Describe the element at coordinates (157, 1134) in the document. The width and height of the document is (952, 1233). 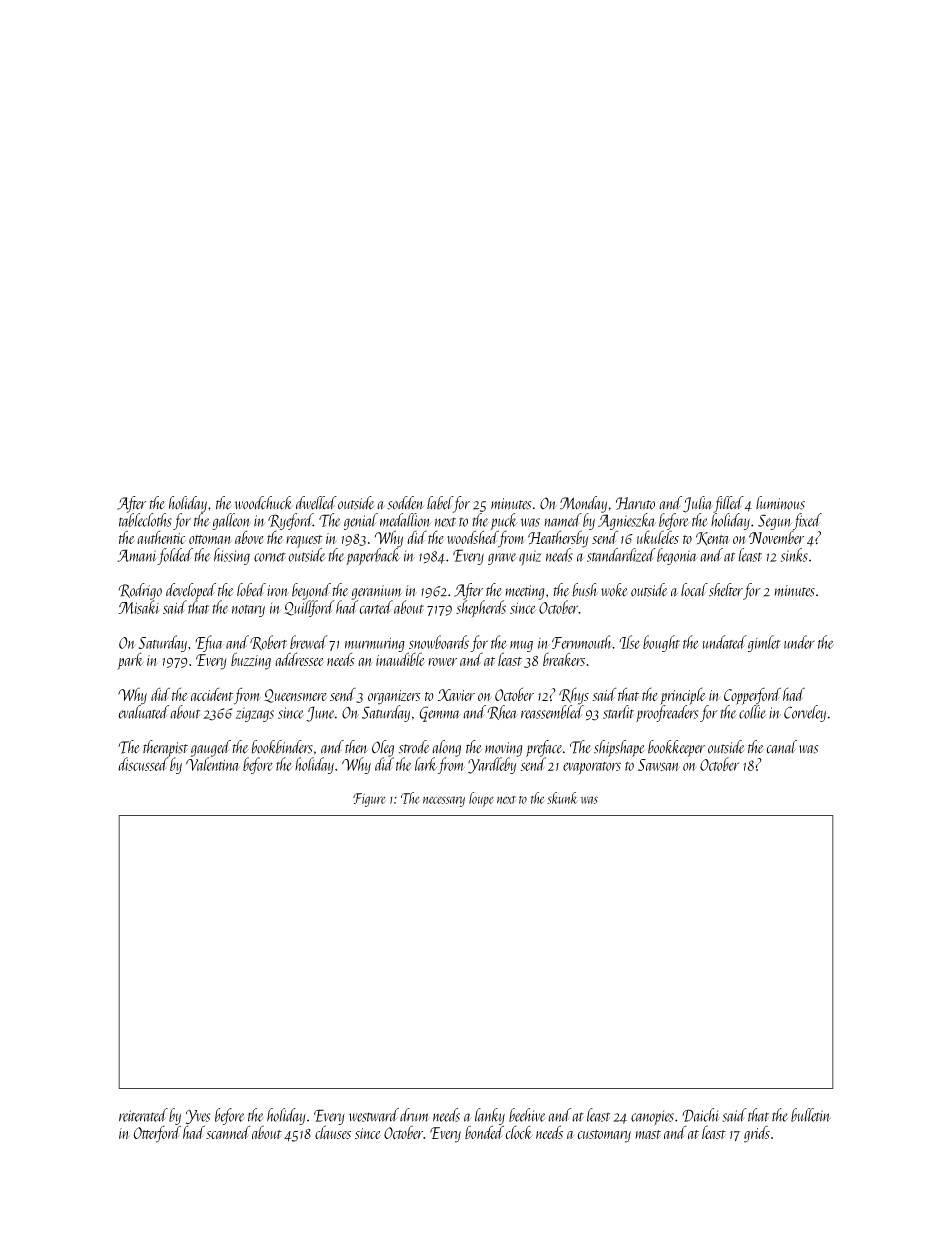
I see `Otterford` at that location.
